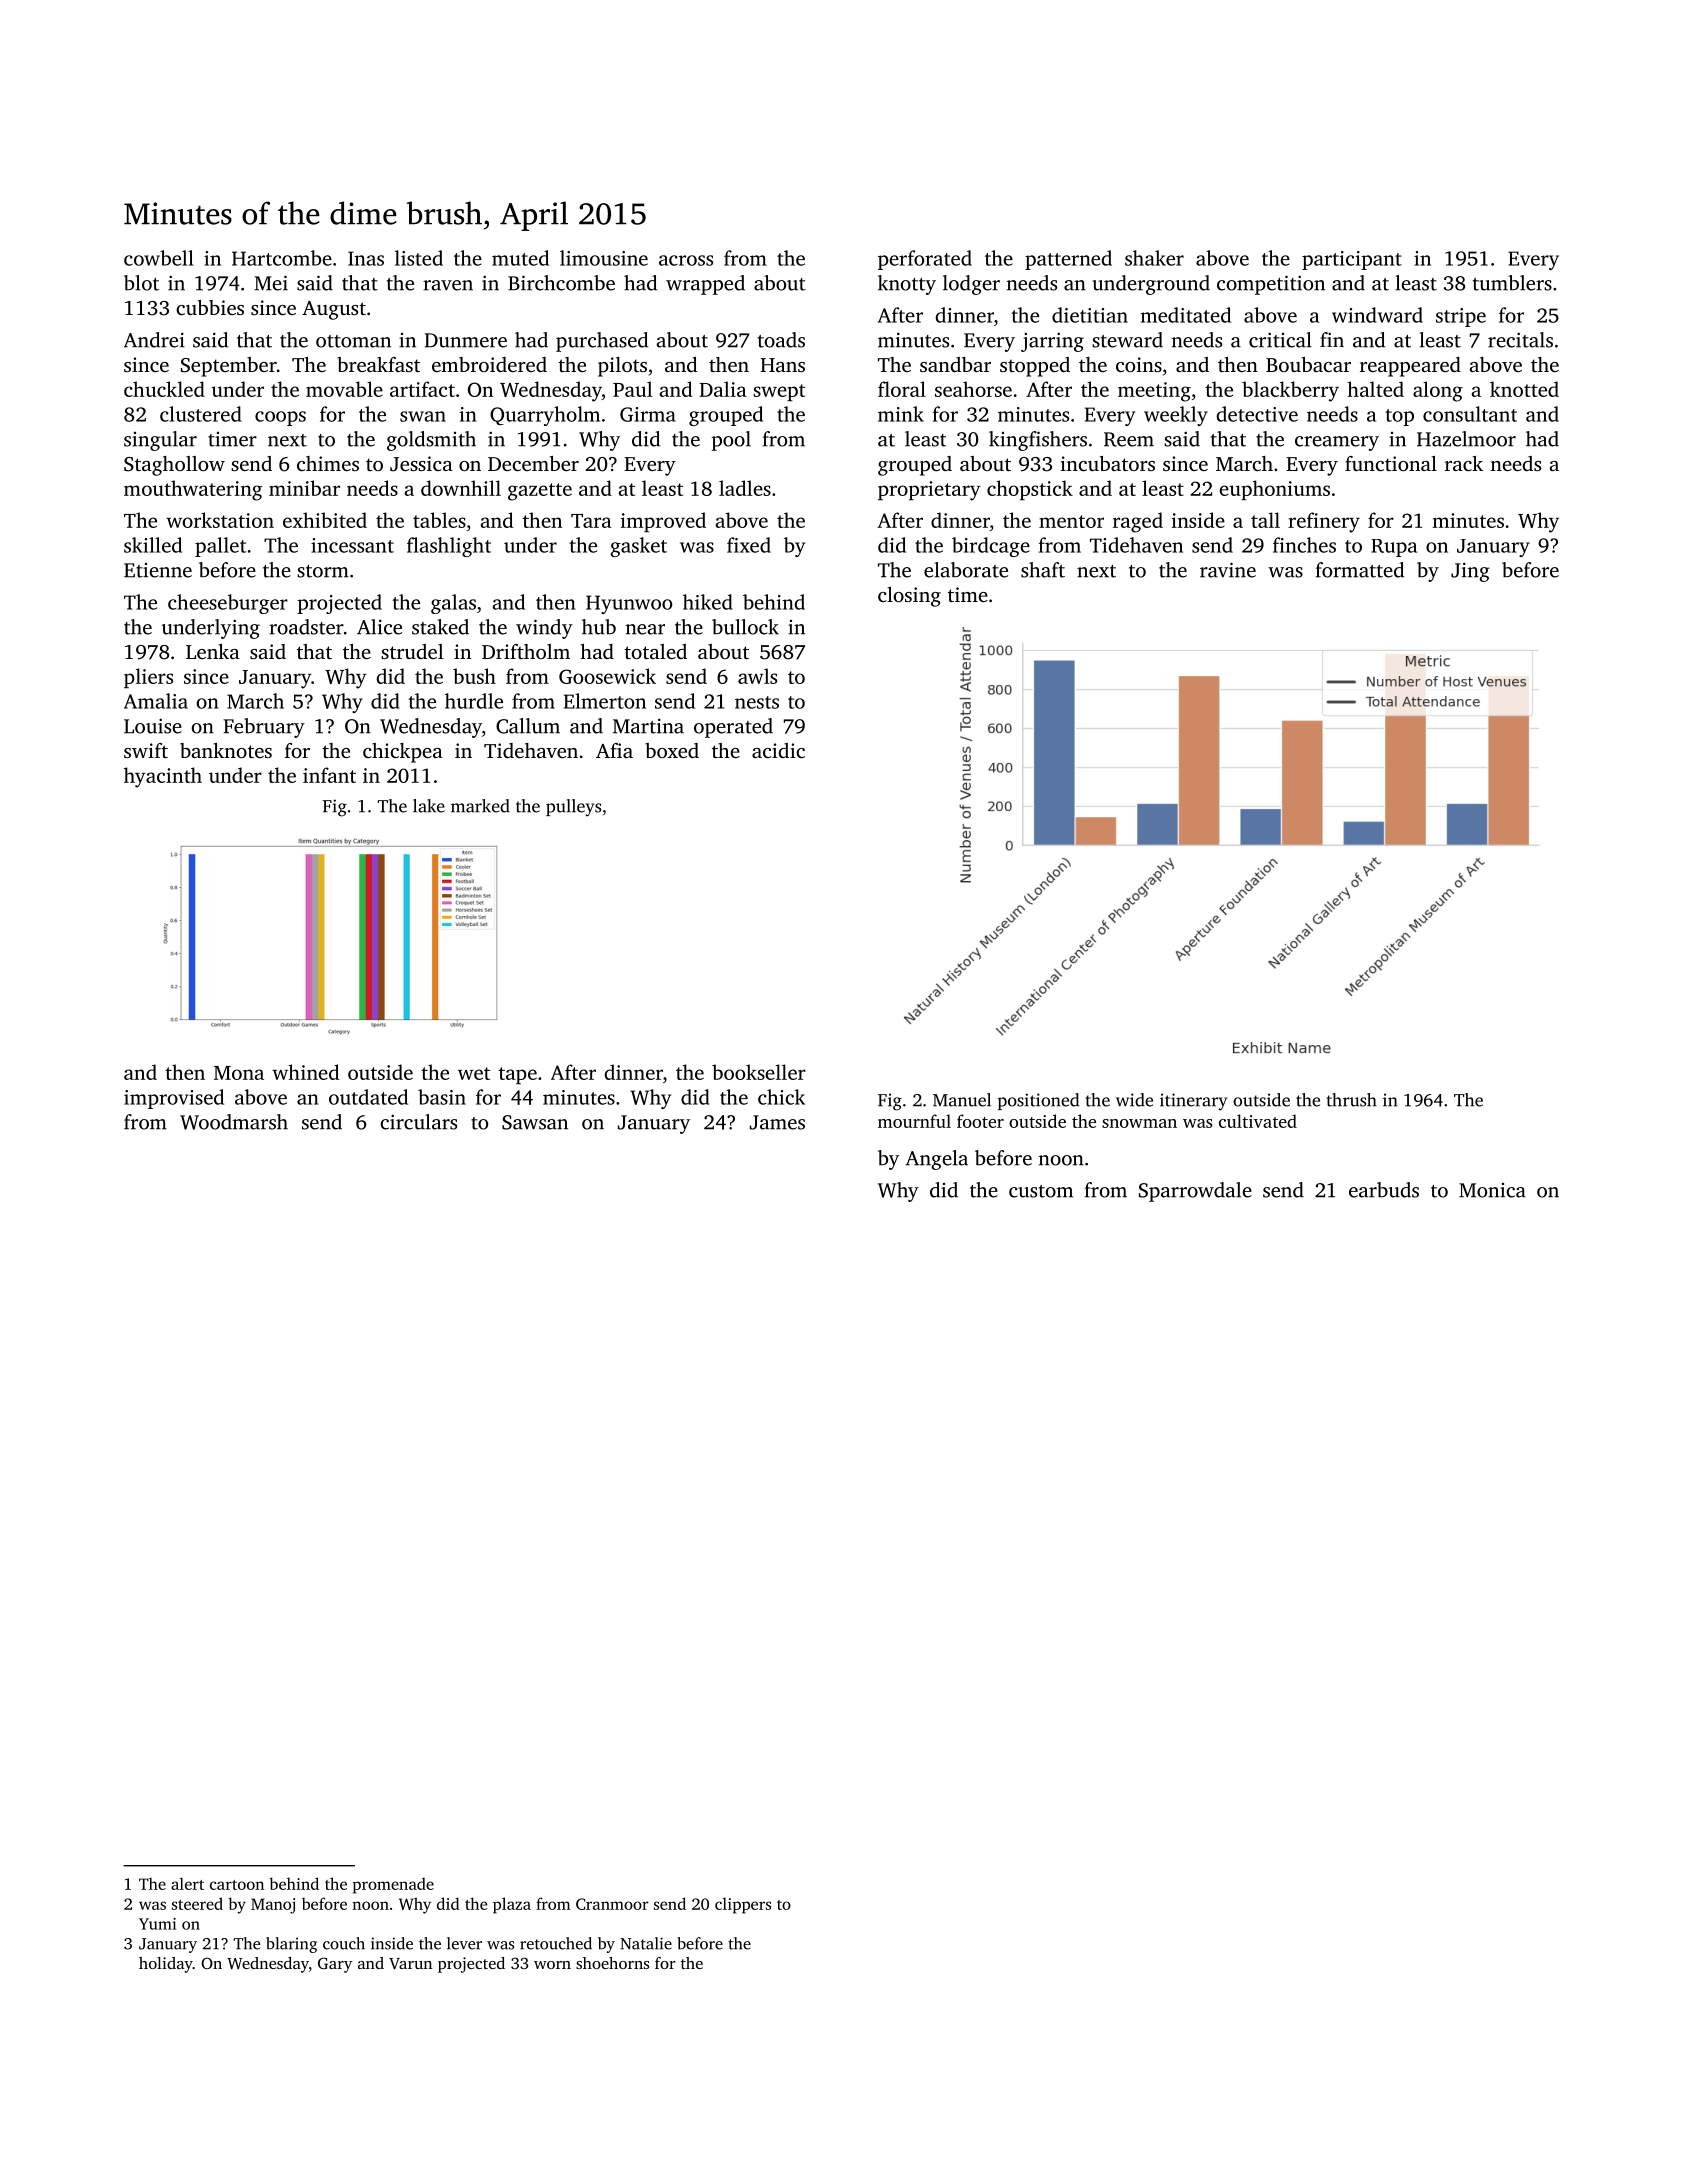 The width and height of the image is (1683, 2178). Describe the element at coordinates (418, 1122) in the image. I see `circulars` at that location.
